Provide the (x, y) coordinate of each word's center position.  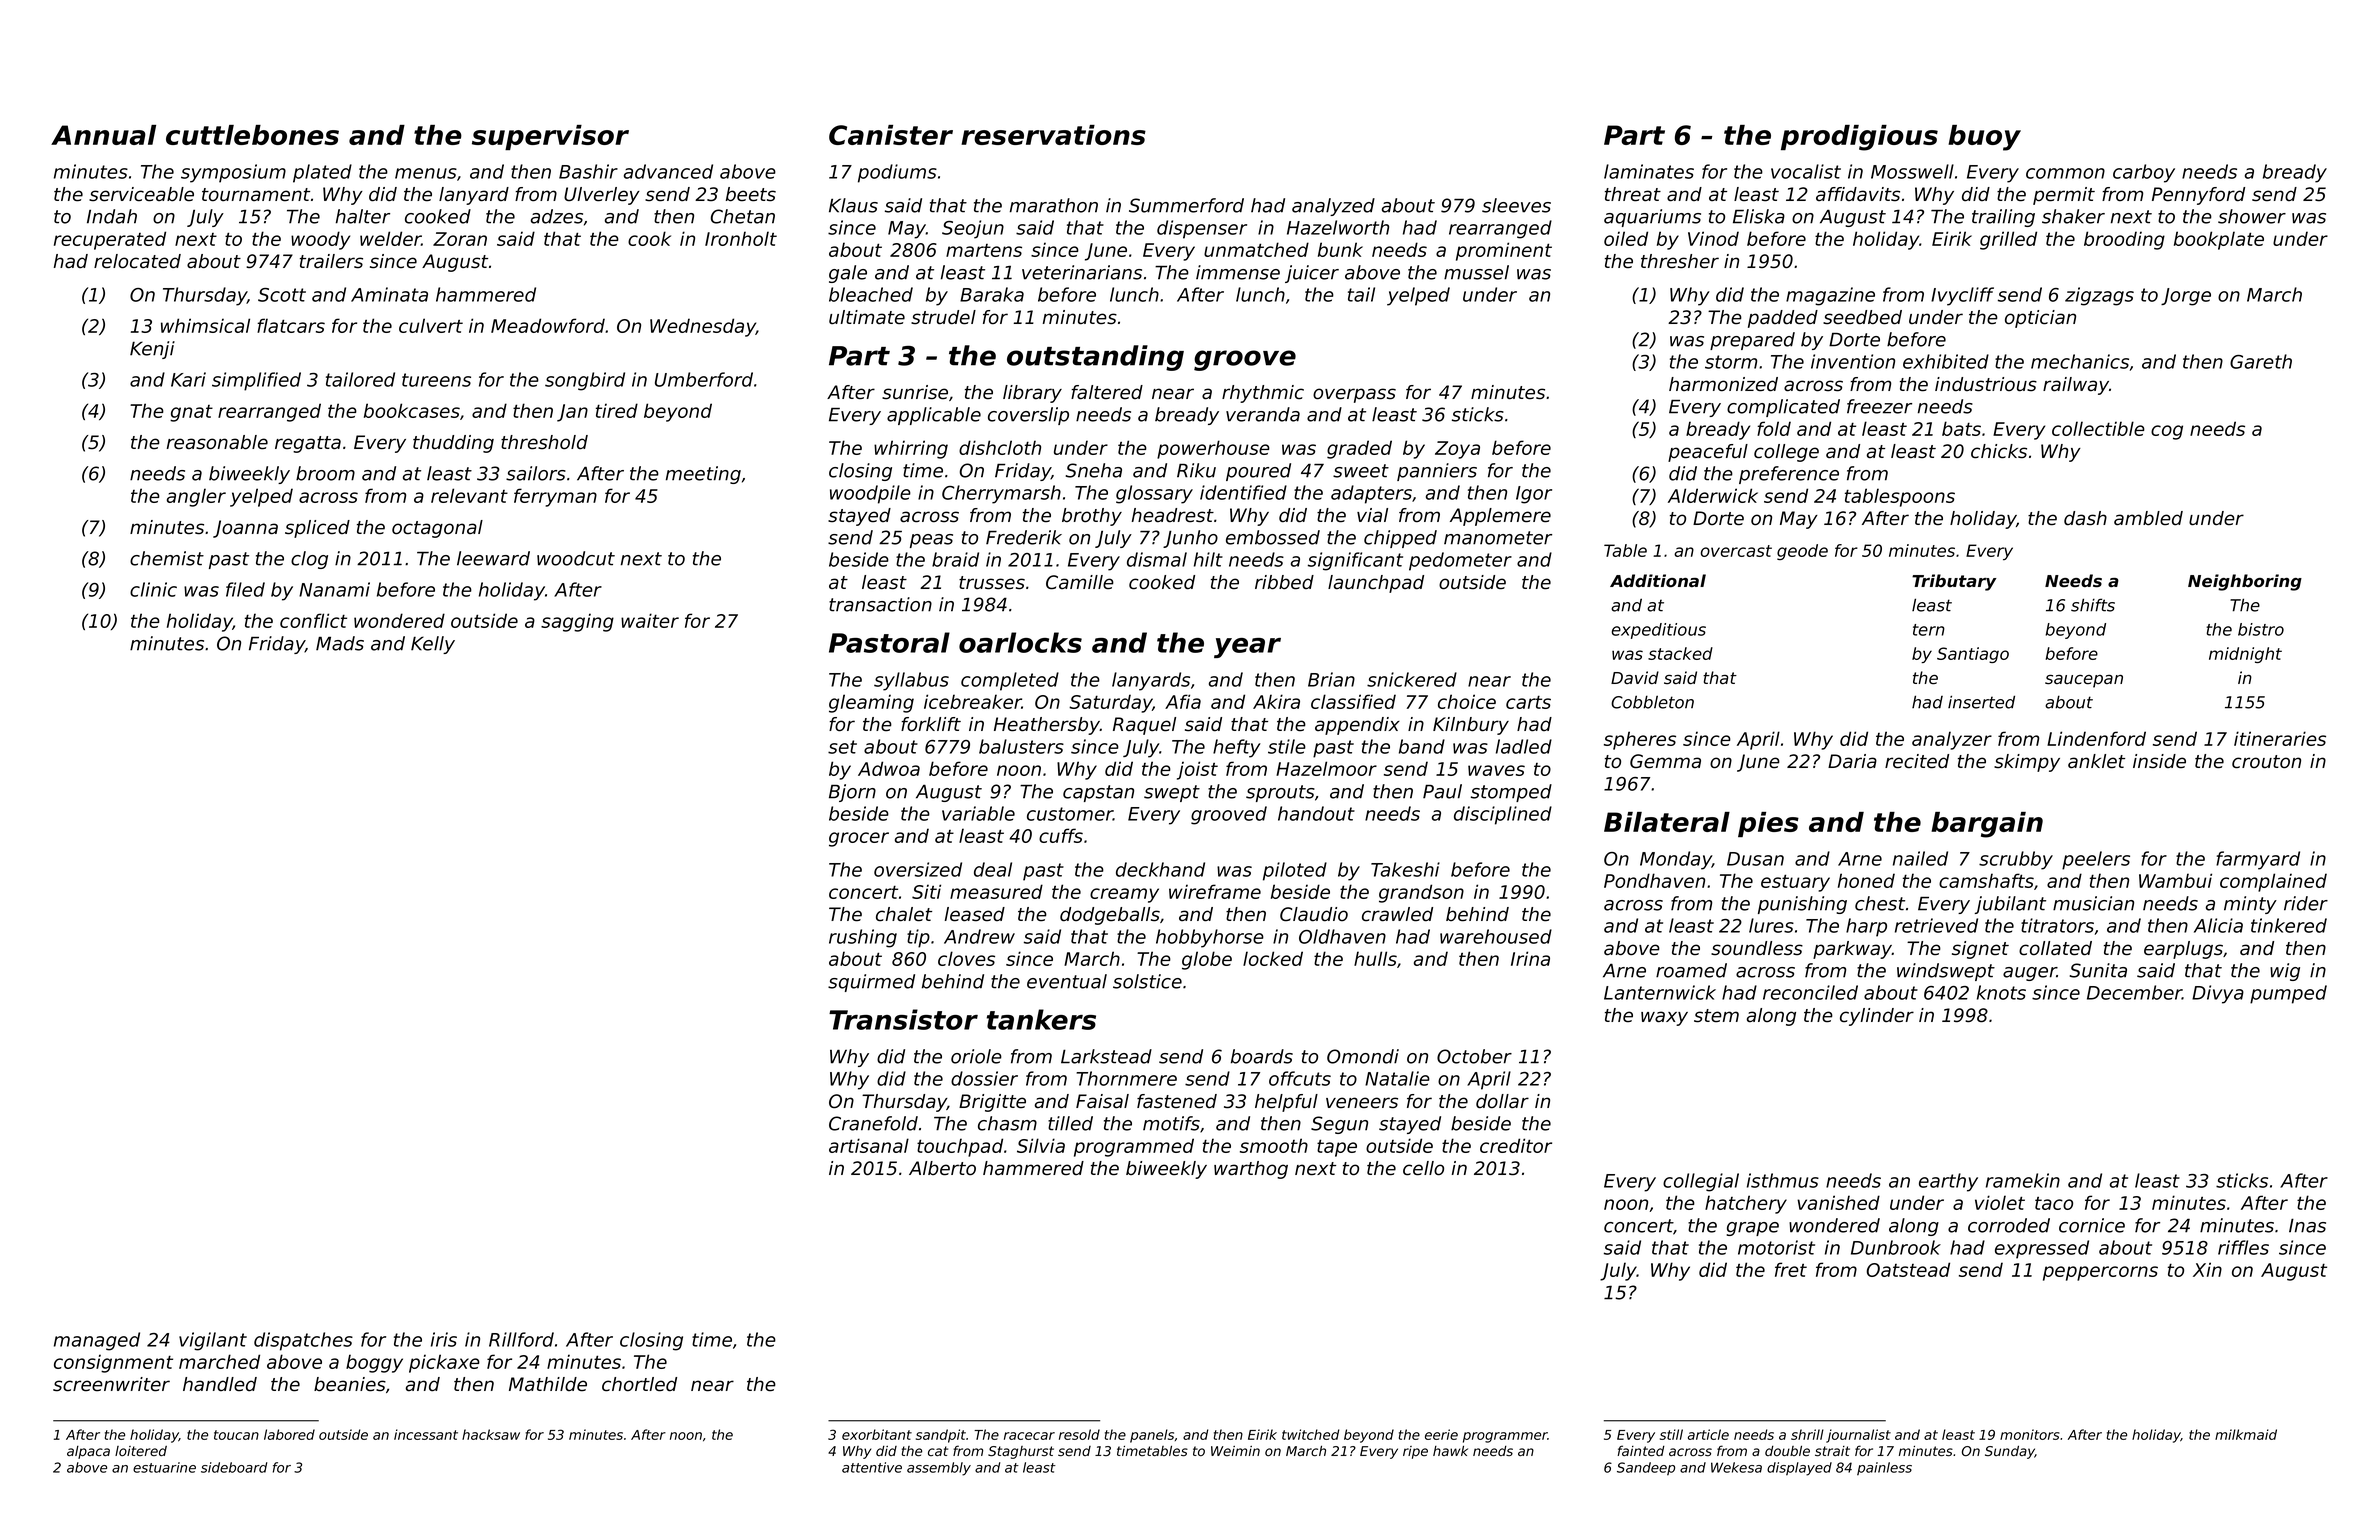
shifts (2093, 605)
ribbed (1284, 582)
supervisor (550, 137)
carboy (2144, 173)
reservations (1053, 135)
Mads (340, 643)
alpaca (88, 1452)
